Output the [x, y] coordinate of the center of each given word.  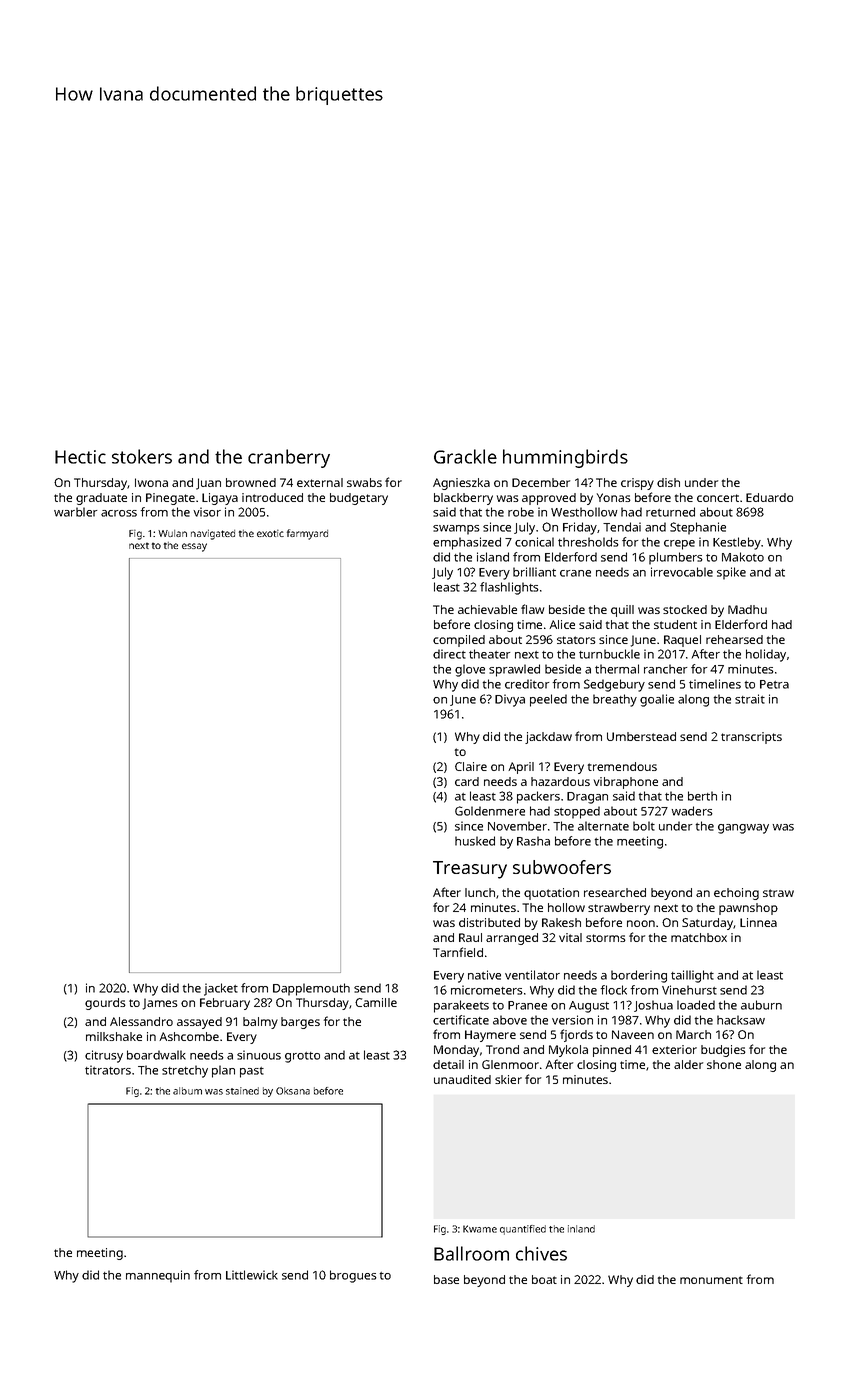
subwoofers [562, 867]
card [467, 781]
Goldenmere [490, 811]
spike [731, 573]
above [510, 1020]
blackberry [463, 499]
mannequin [158, 1276]
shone [724, 1064]
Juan [208, 484]
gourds [105, 1004]
